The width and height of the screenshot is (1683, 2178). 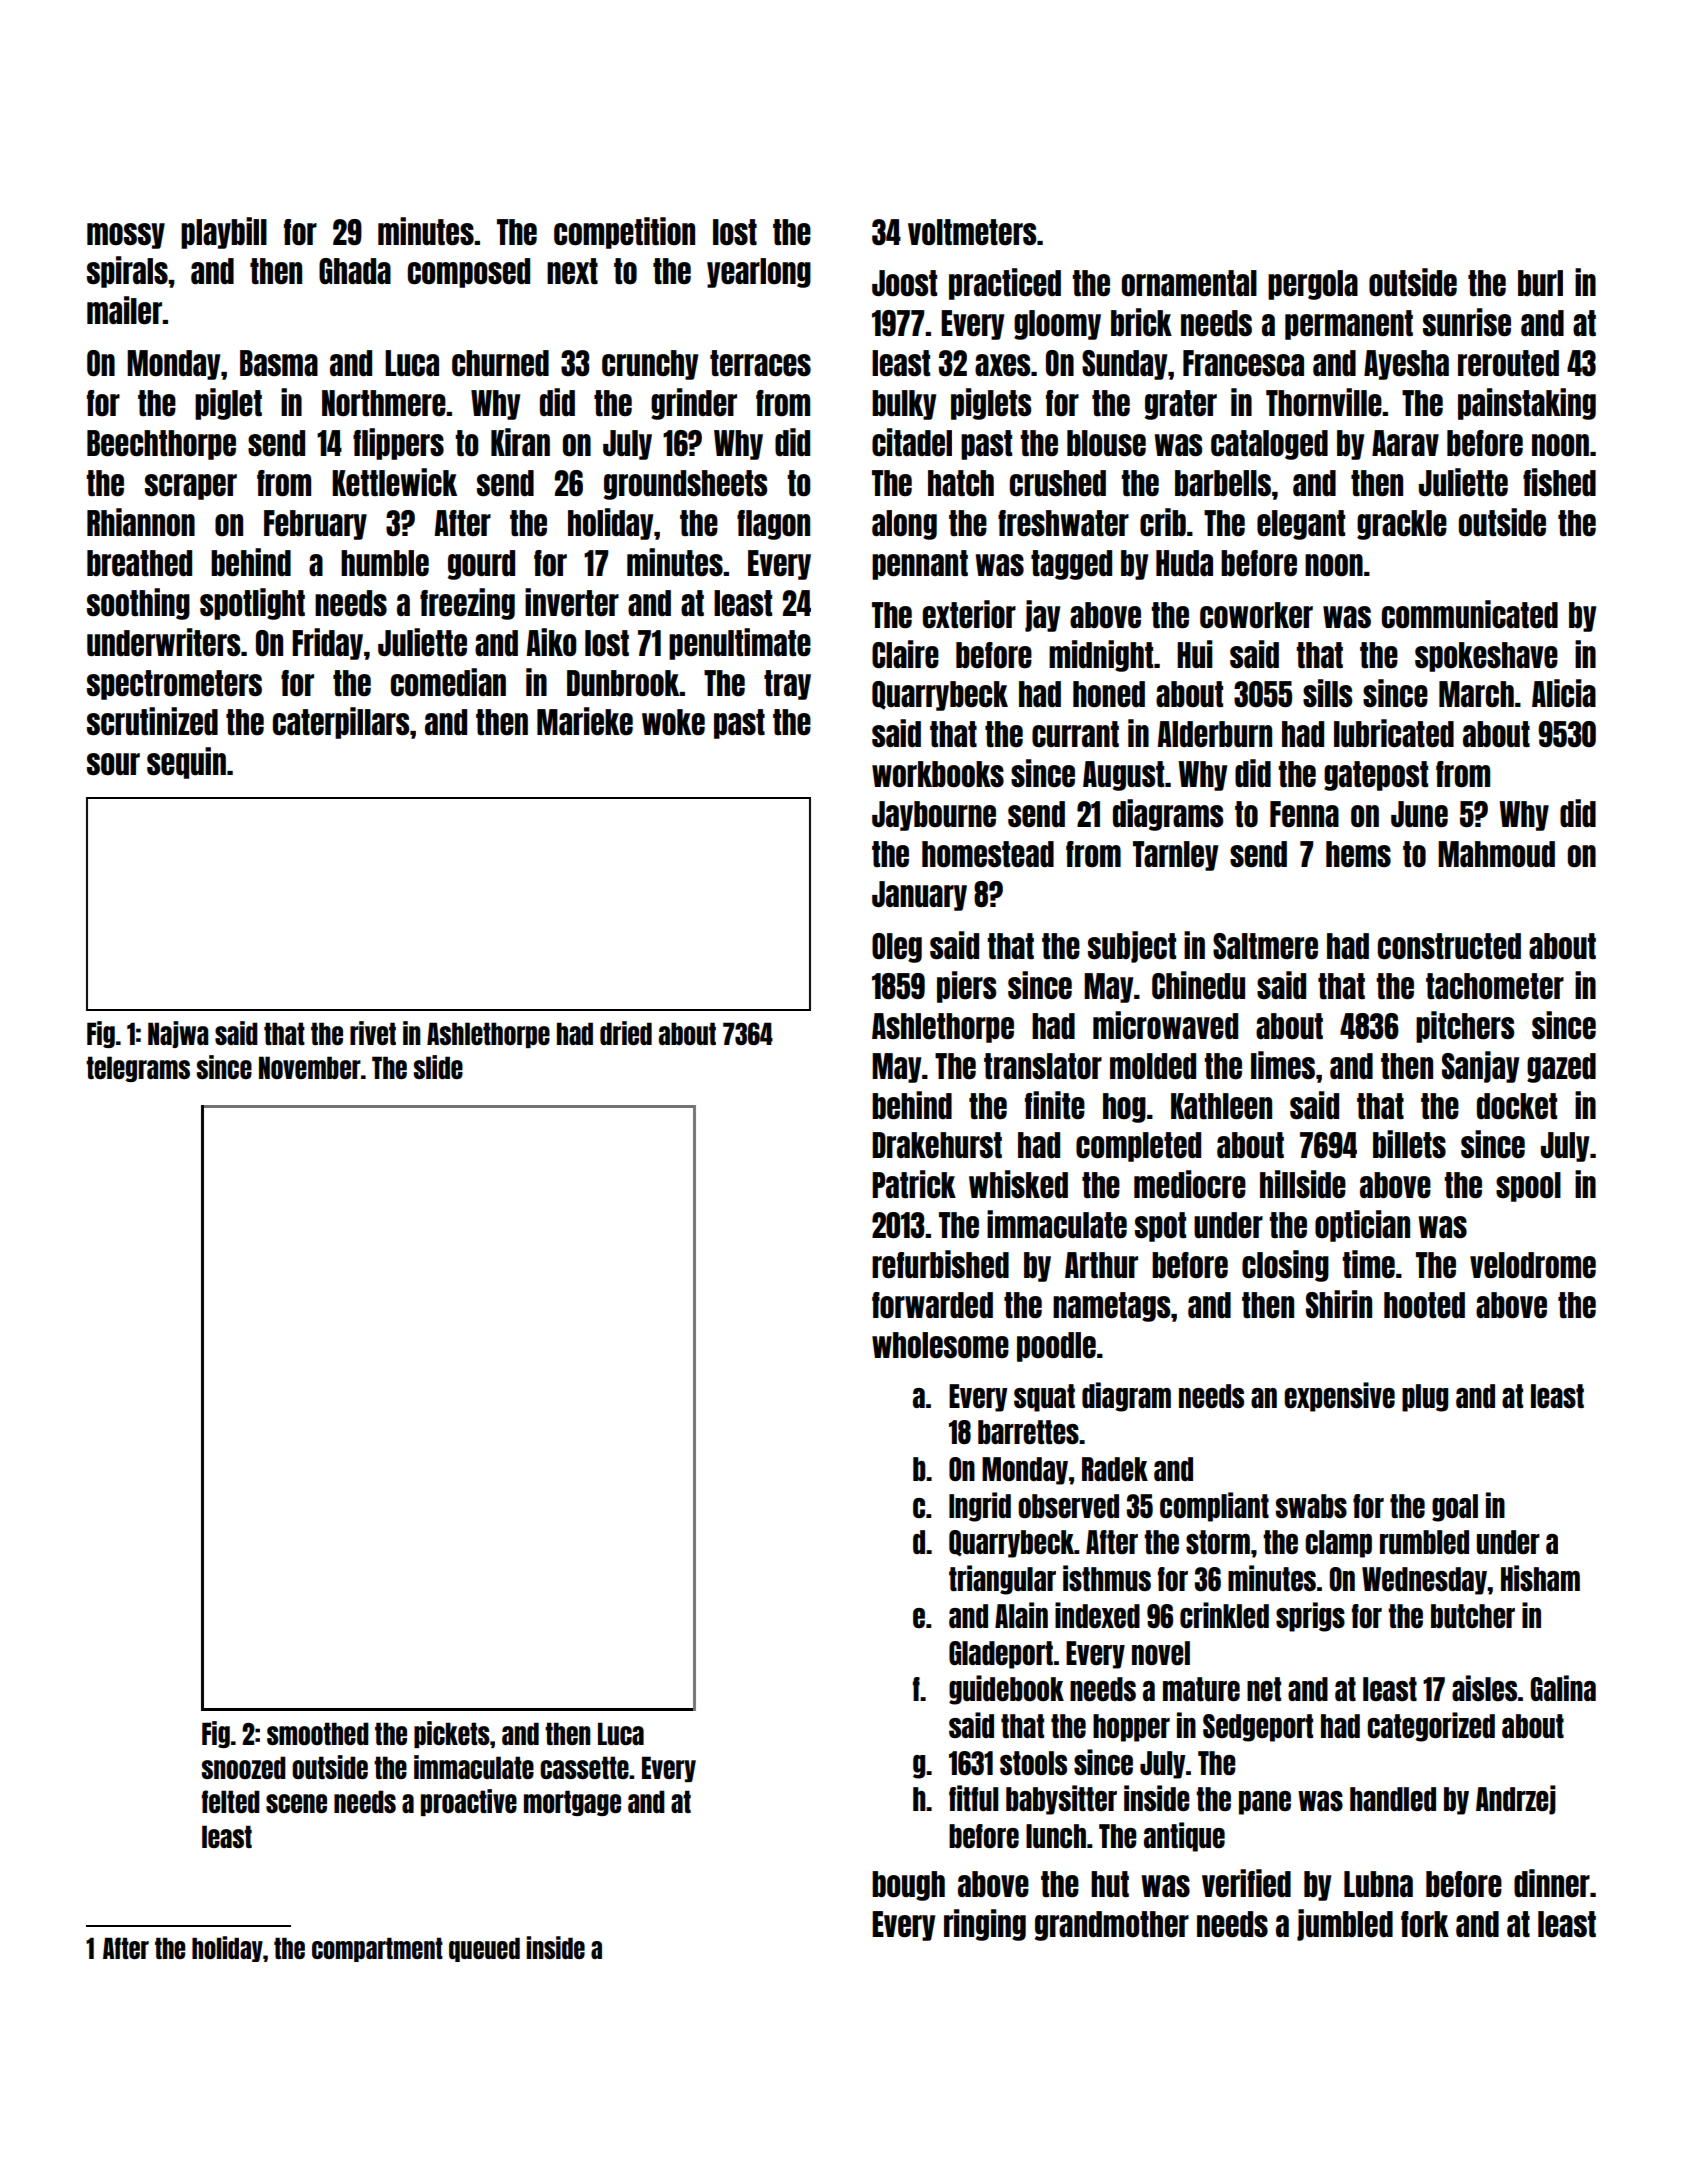 I want to click on burl, so click(x=1540, y=283).
